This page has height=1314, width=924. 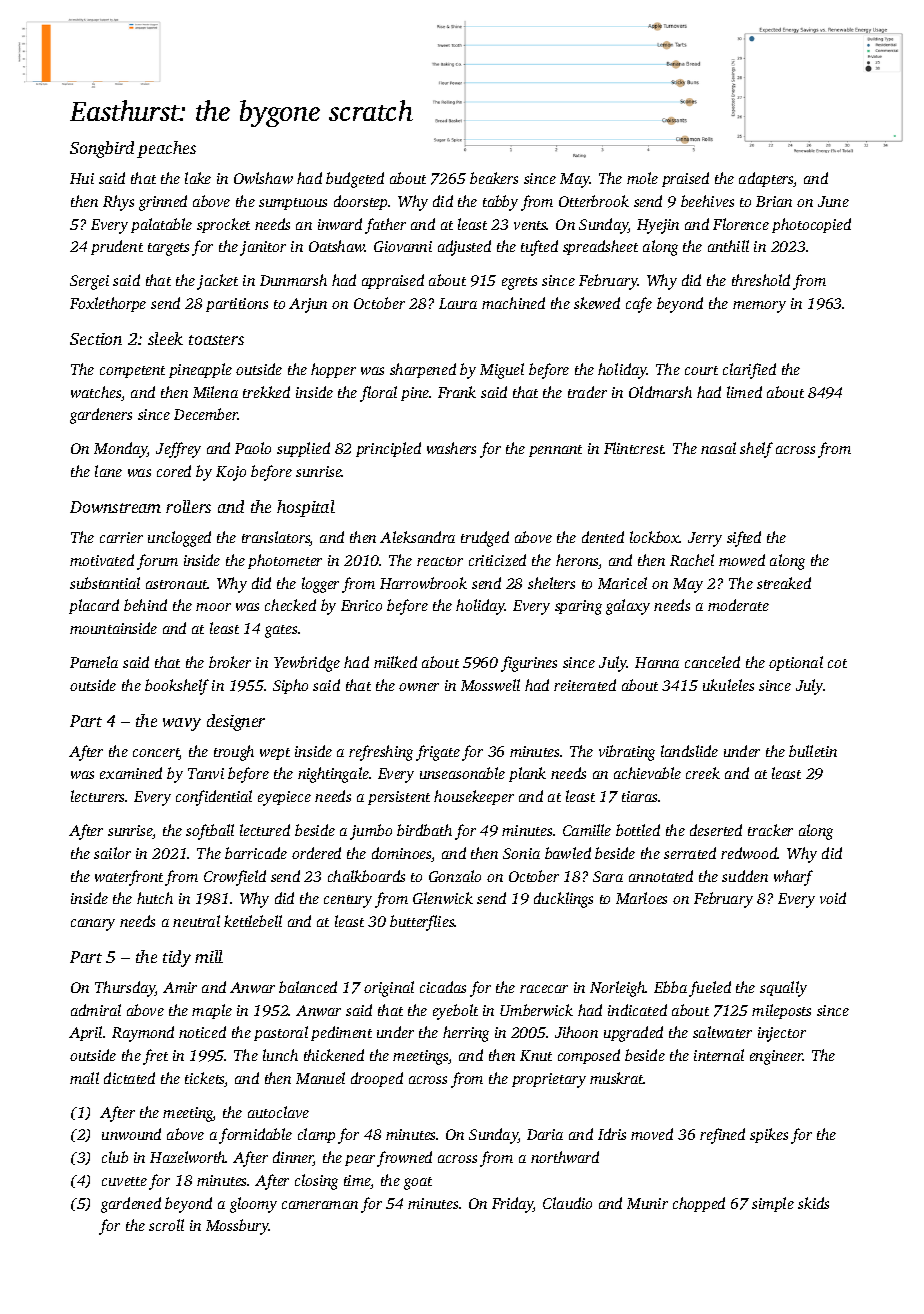 I want to click on examined, so click(x=131, y=773).
